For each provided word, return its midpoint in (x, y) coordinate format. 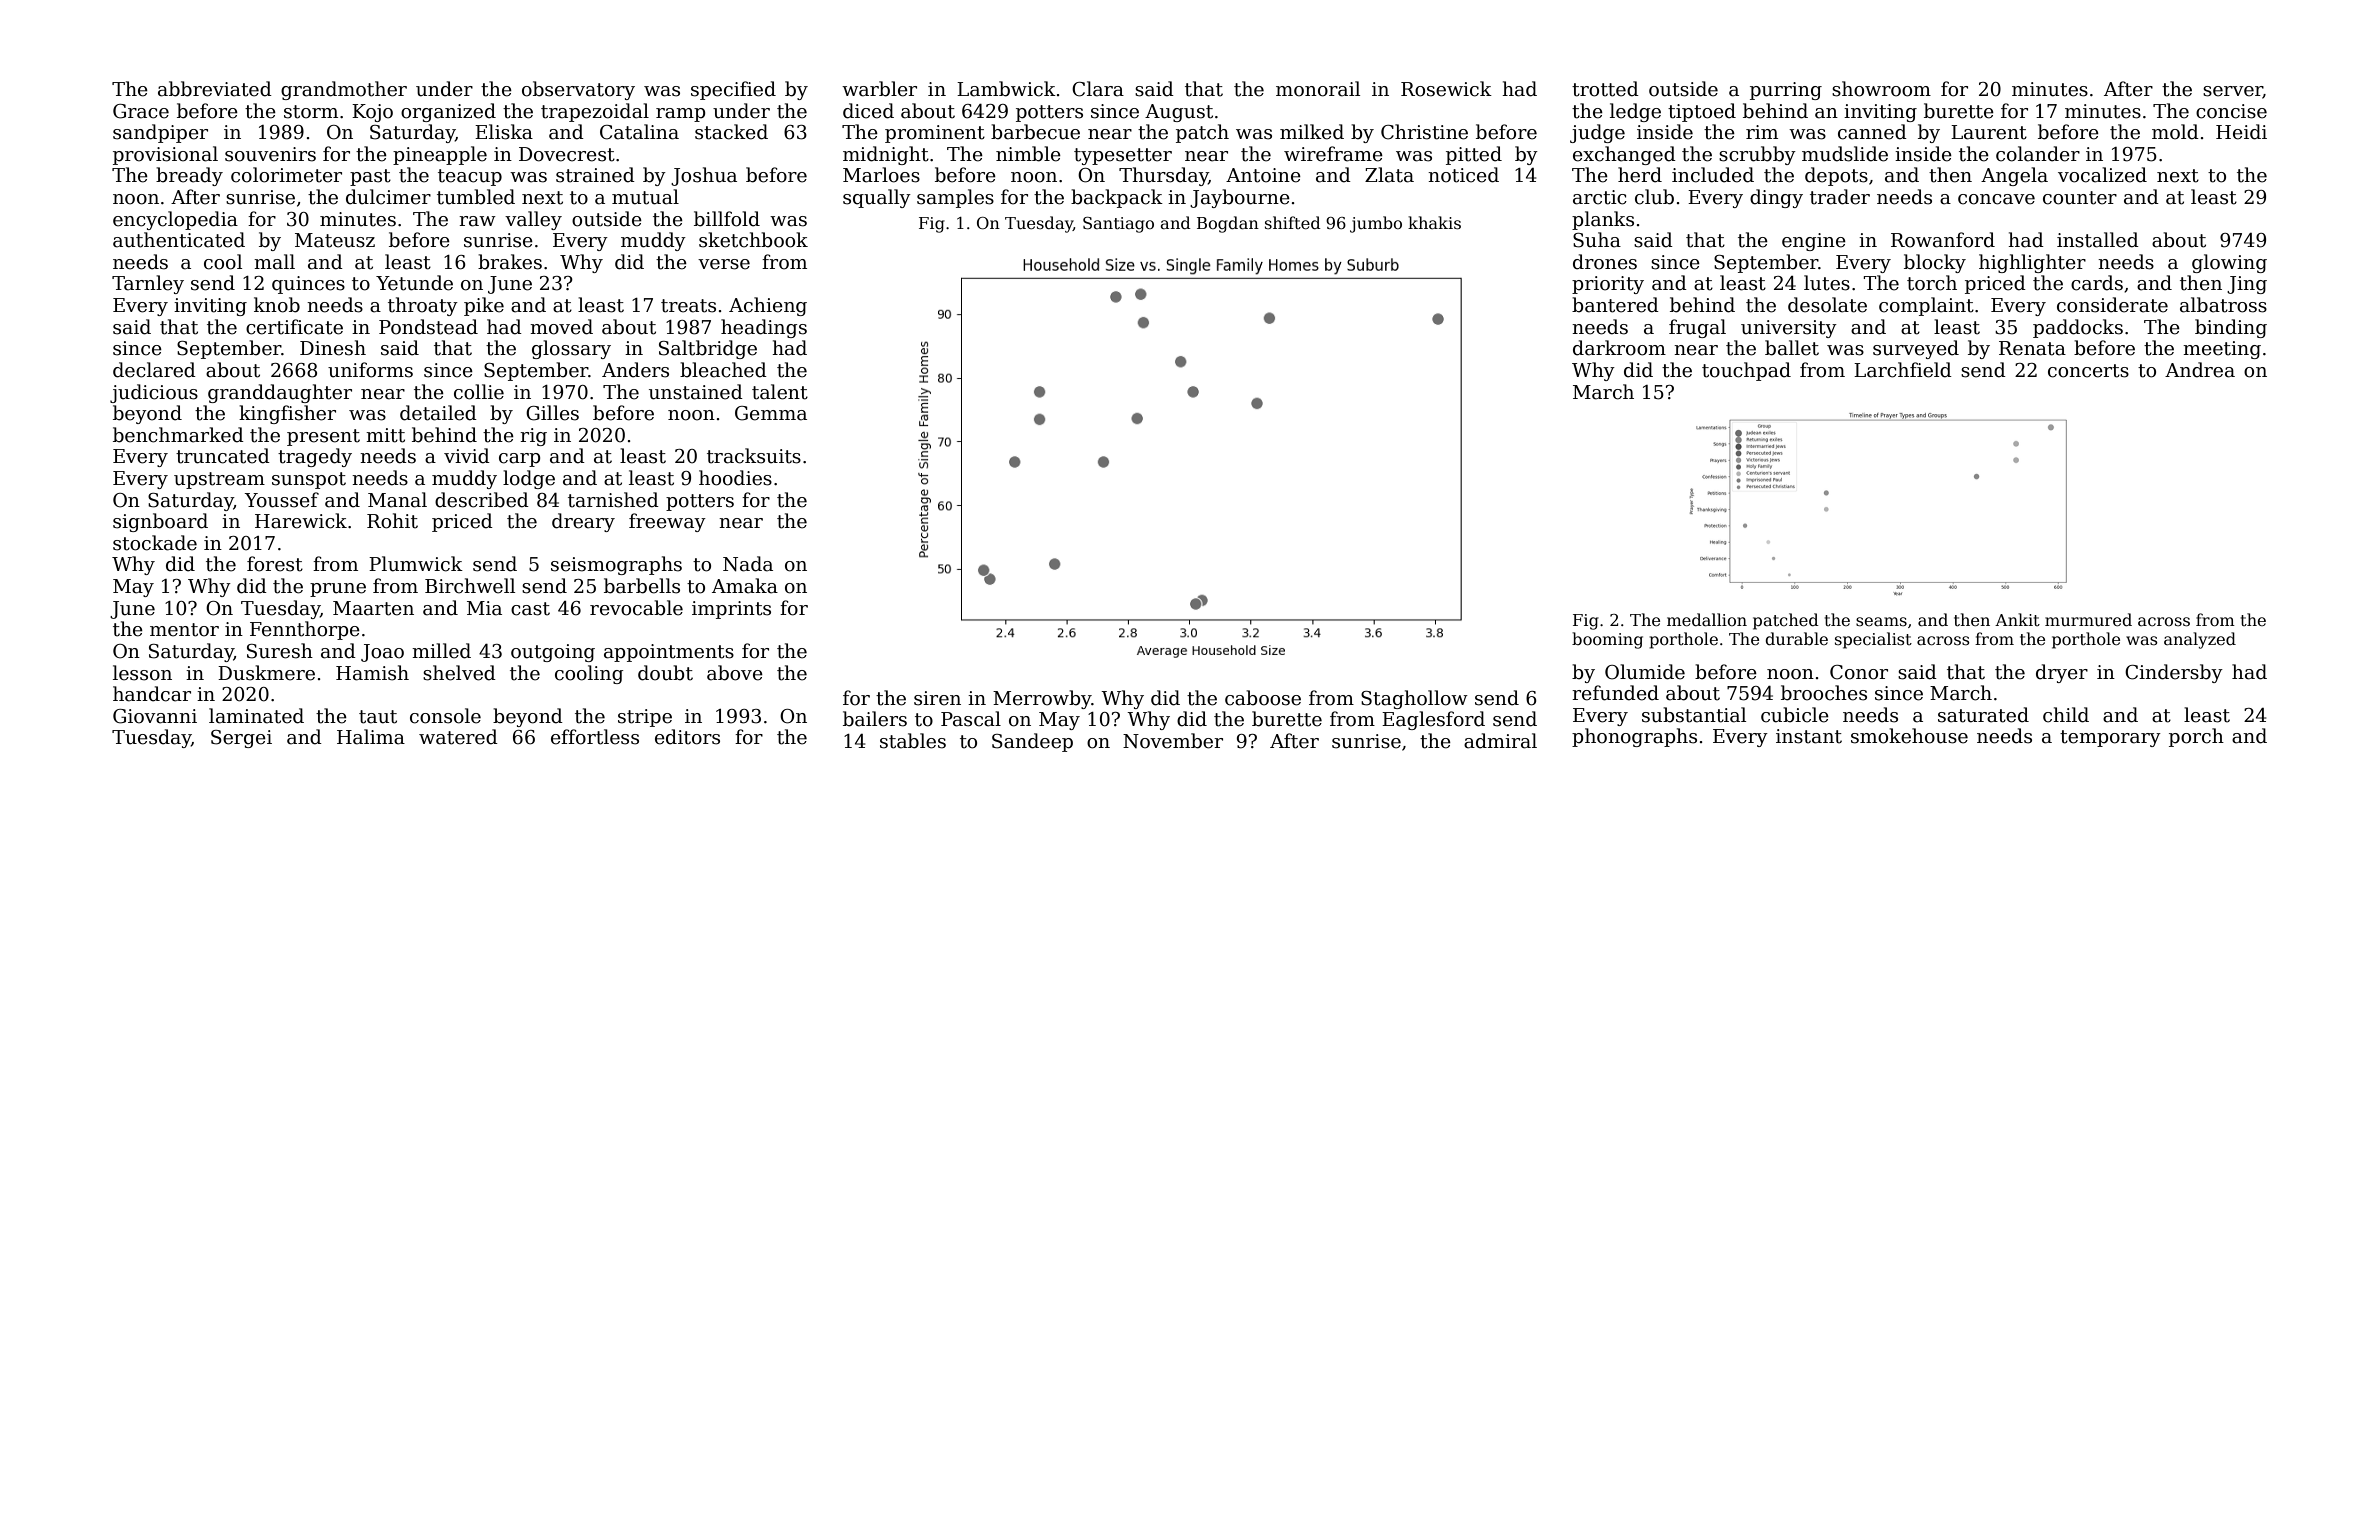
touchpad (1746, 371)
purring (1786, 91)
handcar (152, 694)
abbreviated (215, 89)
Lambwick (1006, 89)
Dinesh (333, 348)
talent (780, 392)
